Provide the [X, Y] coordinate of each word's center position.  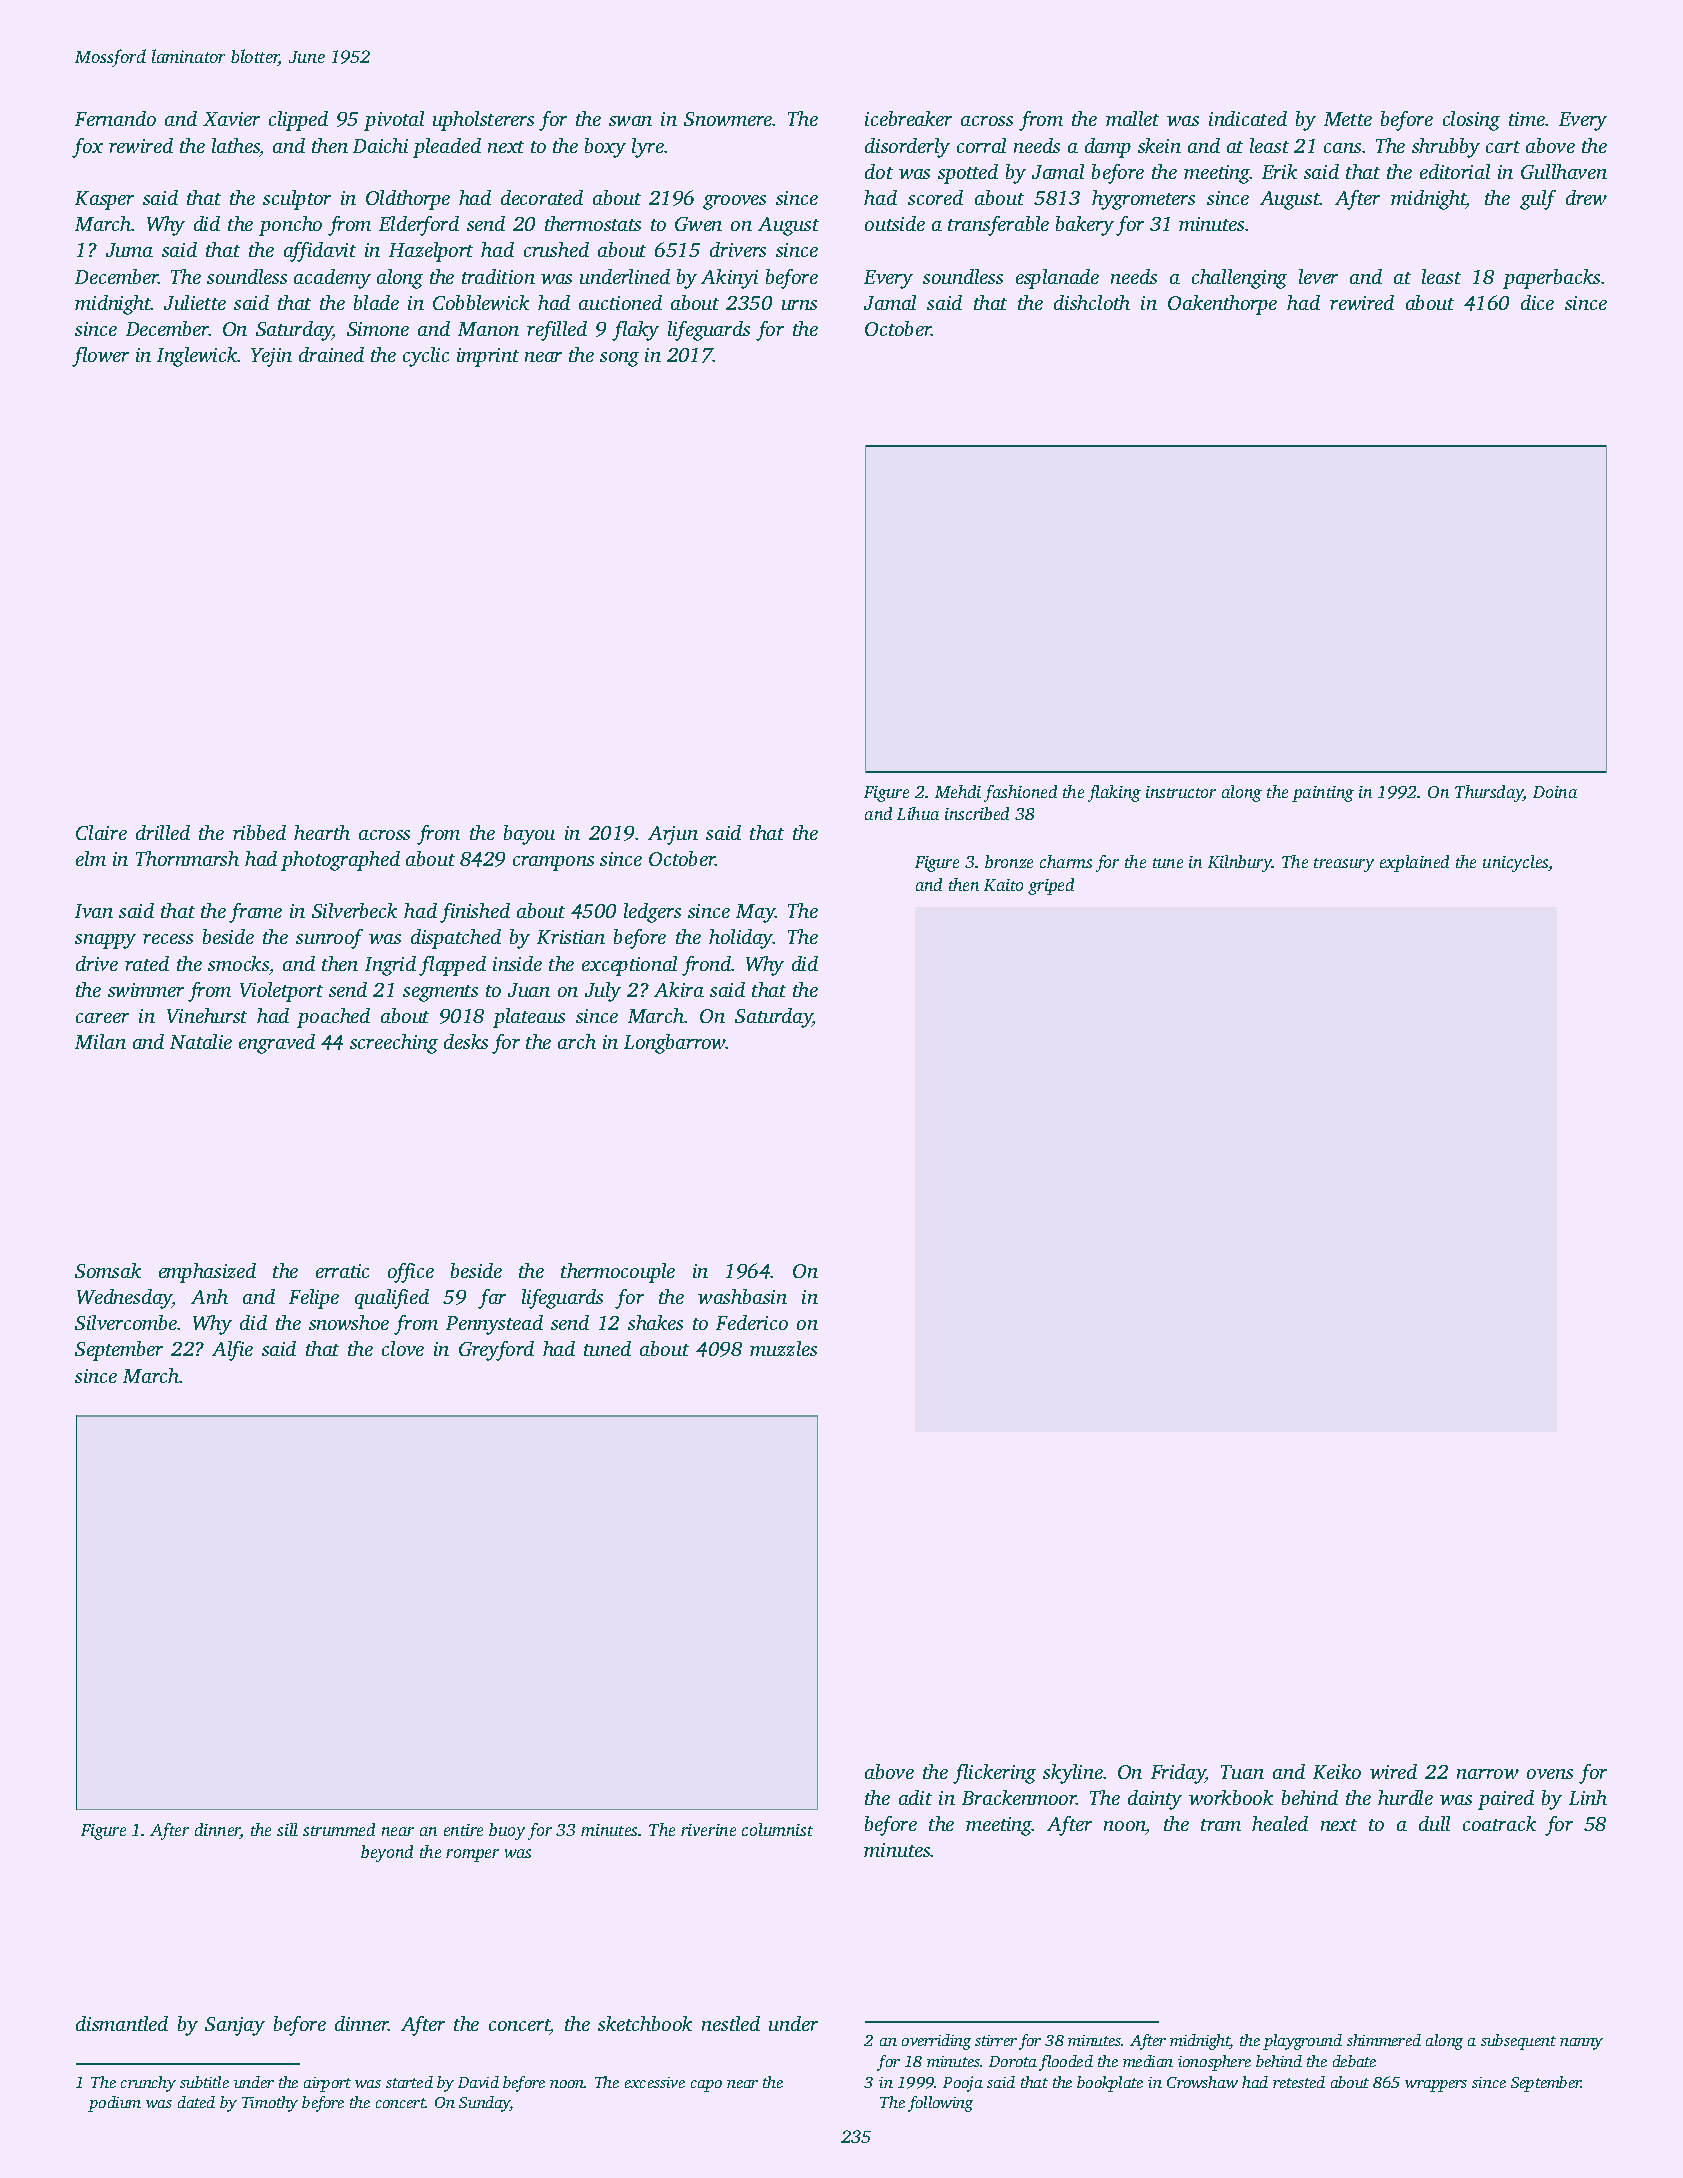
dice [1537, 302]
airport [327, 2084]
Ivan [94, 911]
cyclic [426, 357]
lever [1318, 276]
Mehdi [958, 791]
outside [895, 223]
